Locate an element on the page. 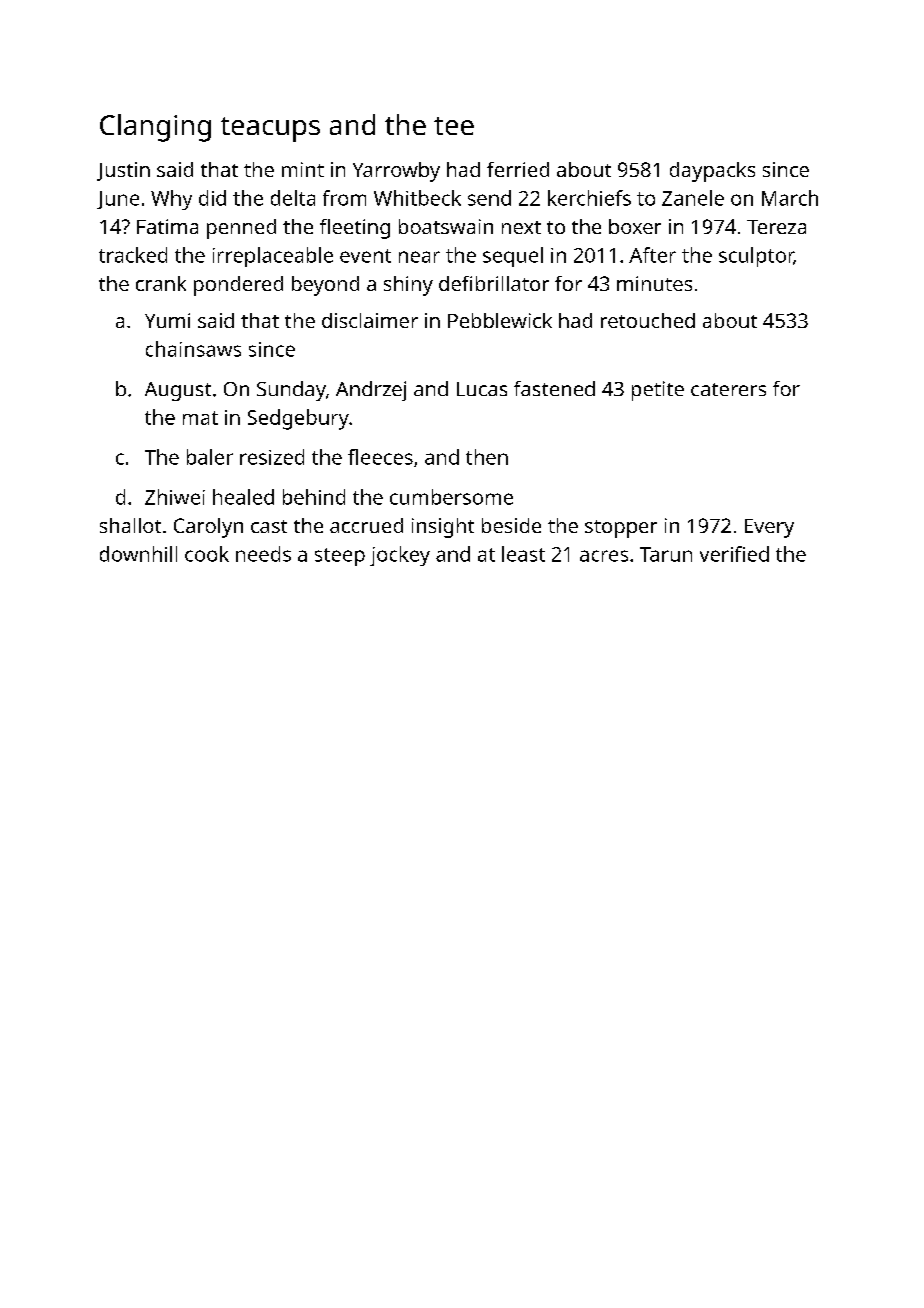  fastened is located at coordinates (554, 388).
